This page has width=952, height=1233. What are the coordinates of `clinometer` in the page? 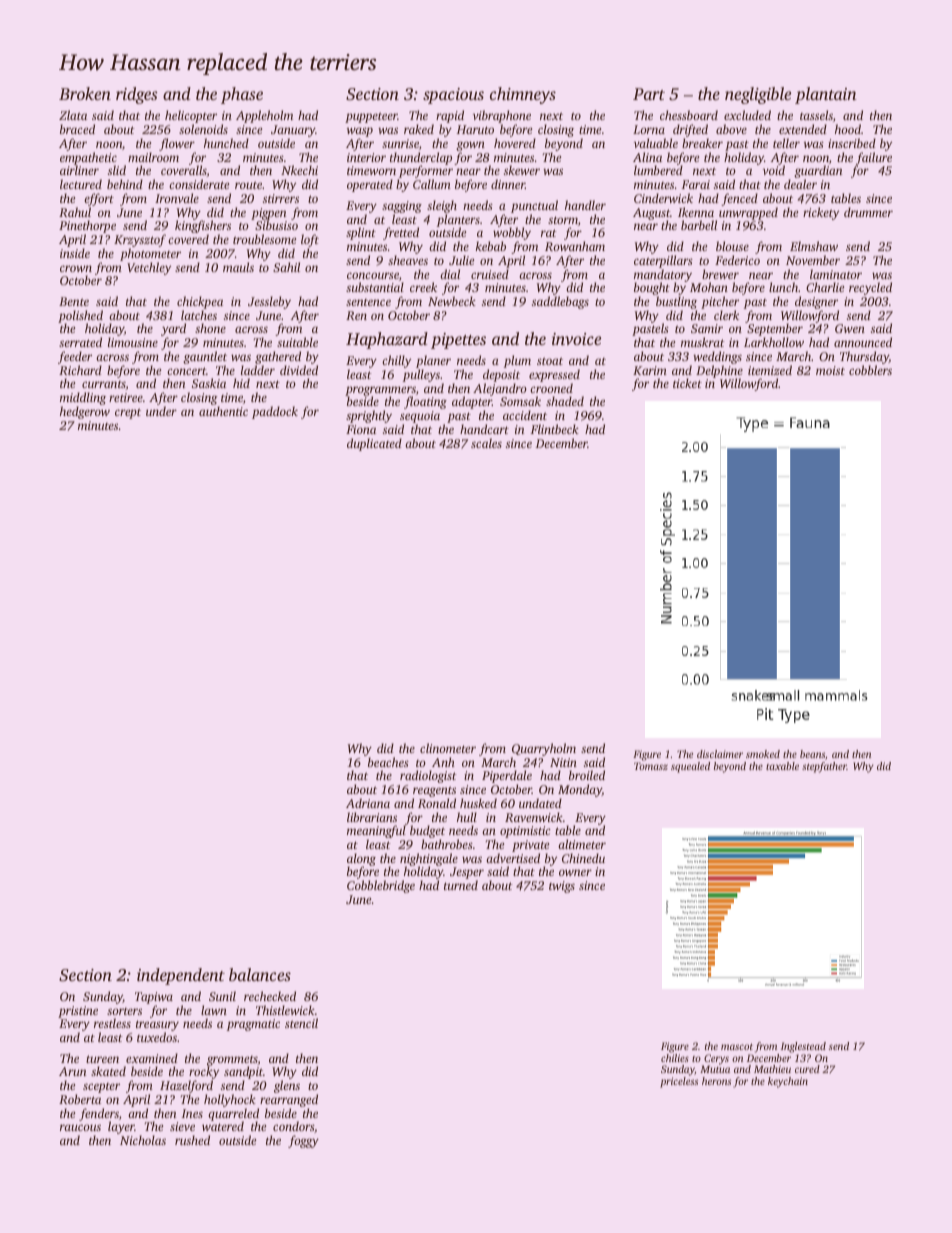 It's located at (448, 748).
